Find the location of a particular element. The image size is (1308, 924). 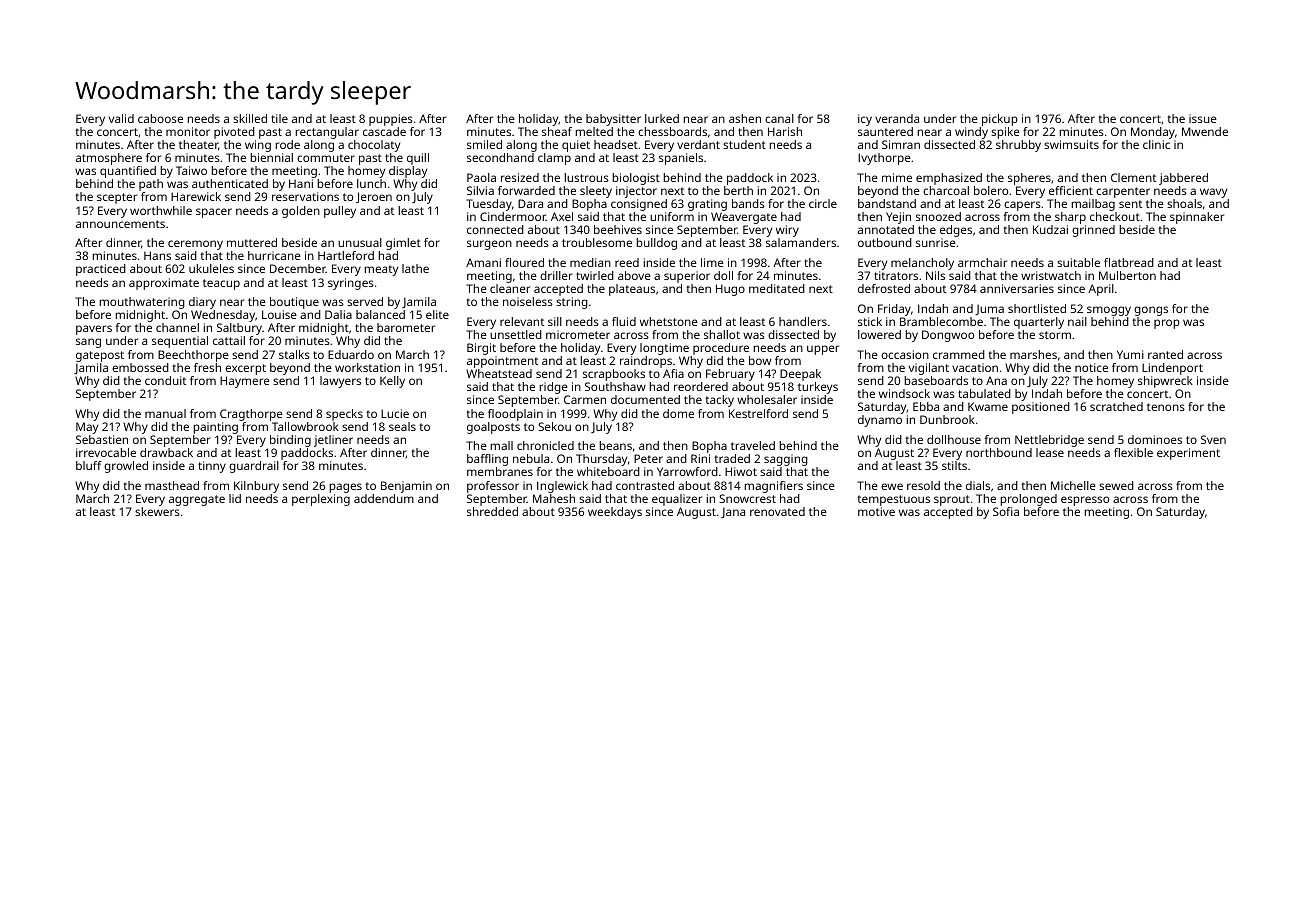

Monday is located at coordinates (1153, 133).
